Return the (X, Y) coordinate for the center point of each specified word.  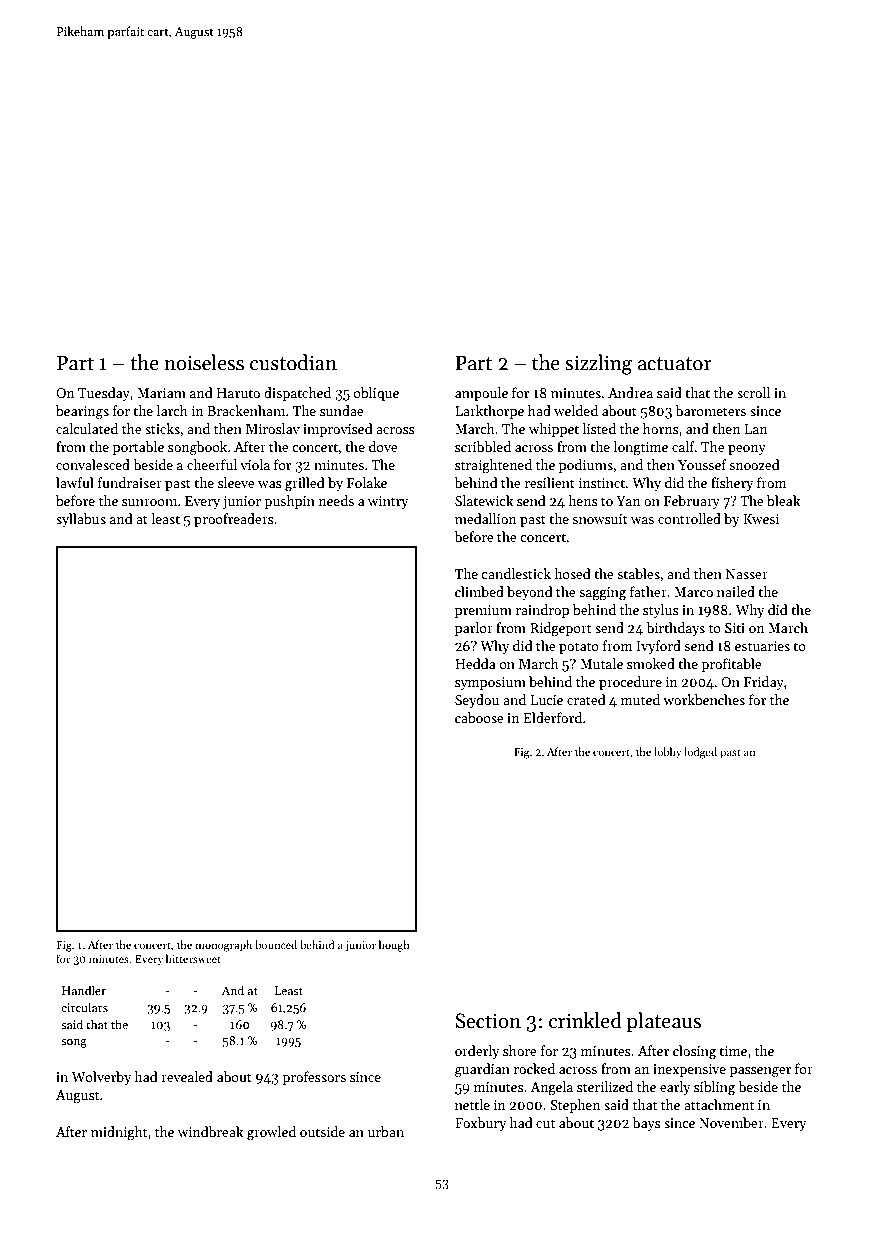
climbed (479, 591)
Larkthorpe (489, 412)
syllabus (81, 520)
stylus (661, 611)
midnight (119, 1133)
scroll (753, 392)
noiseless (204, 362)
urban (386, 1131)
